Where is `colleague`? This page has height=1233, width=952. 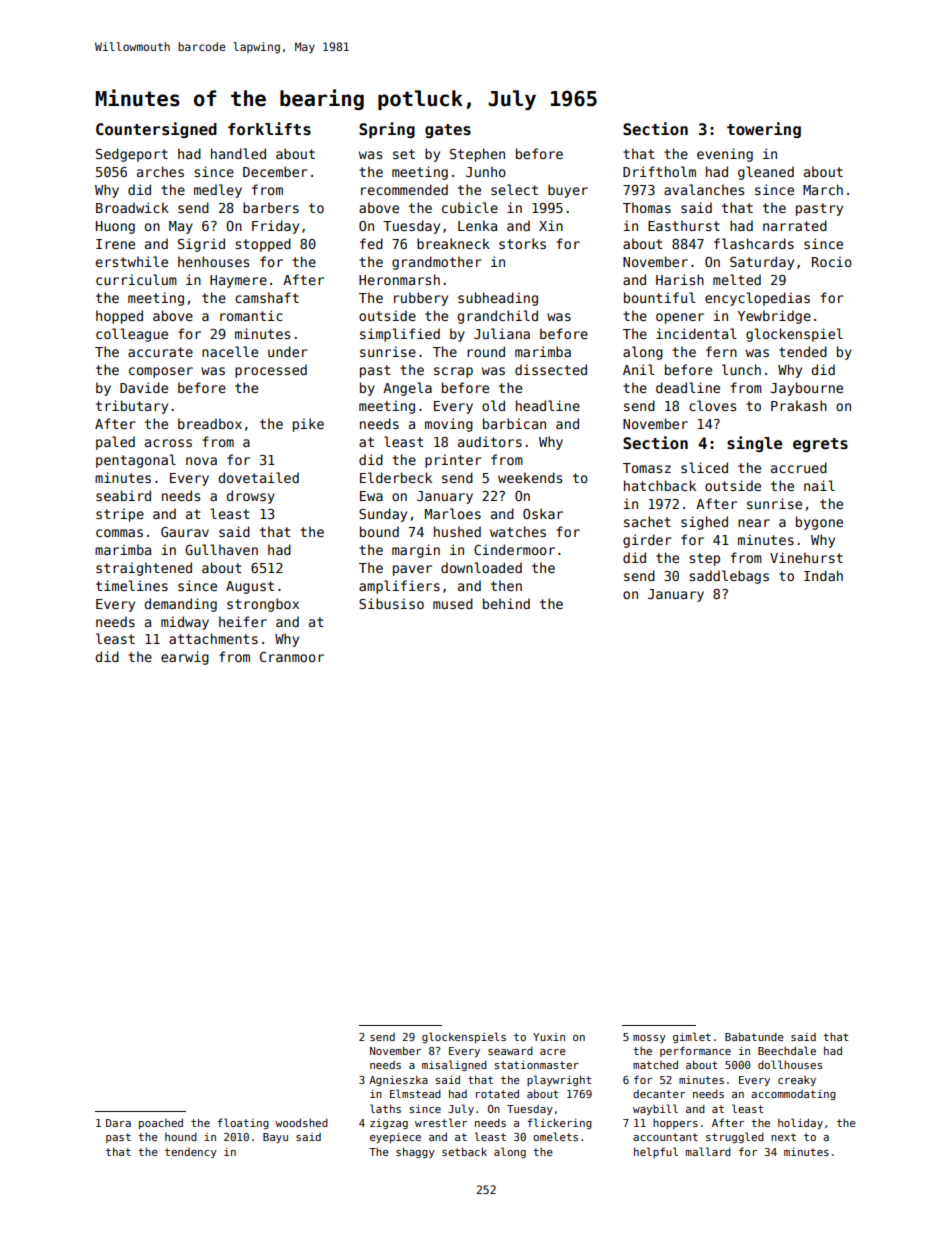 colleague is located at coordinates (132, 335).
